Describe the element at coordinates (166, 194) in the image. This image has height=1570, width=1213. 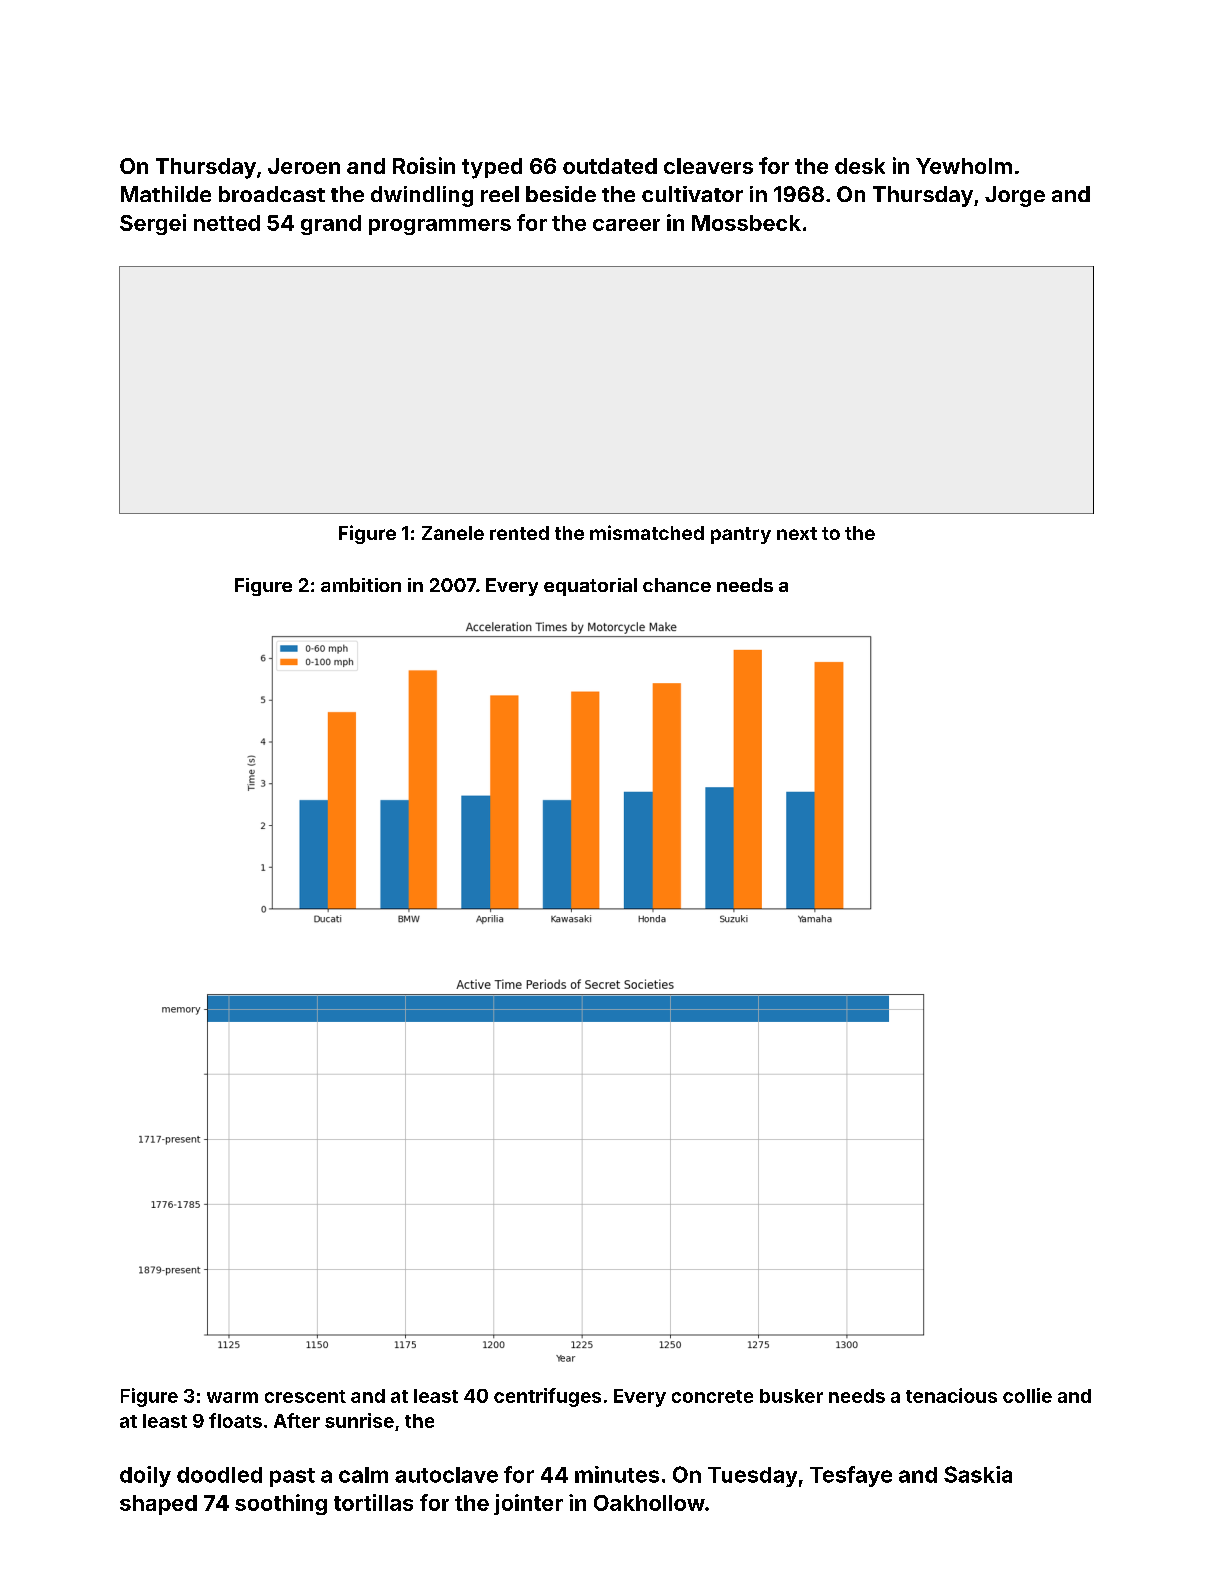
I see `Mathilde` at that location.
